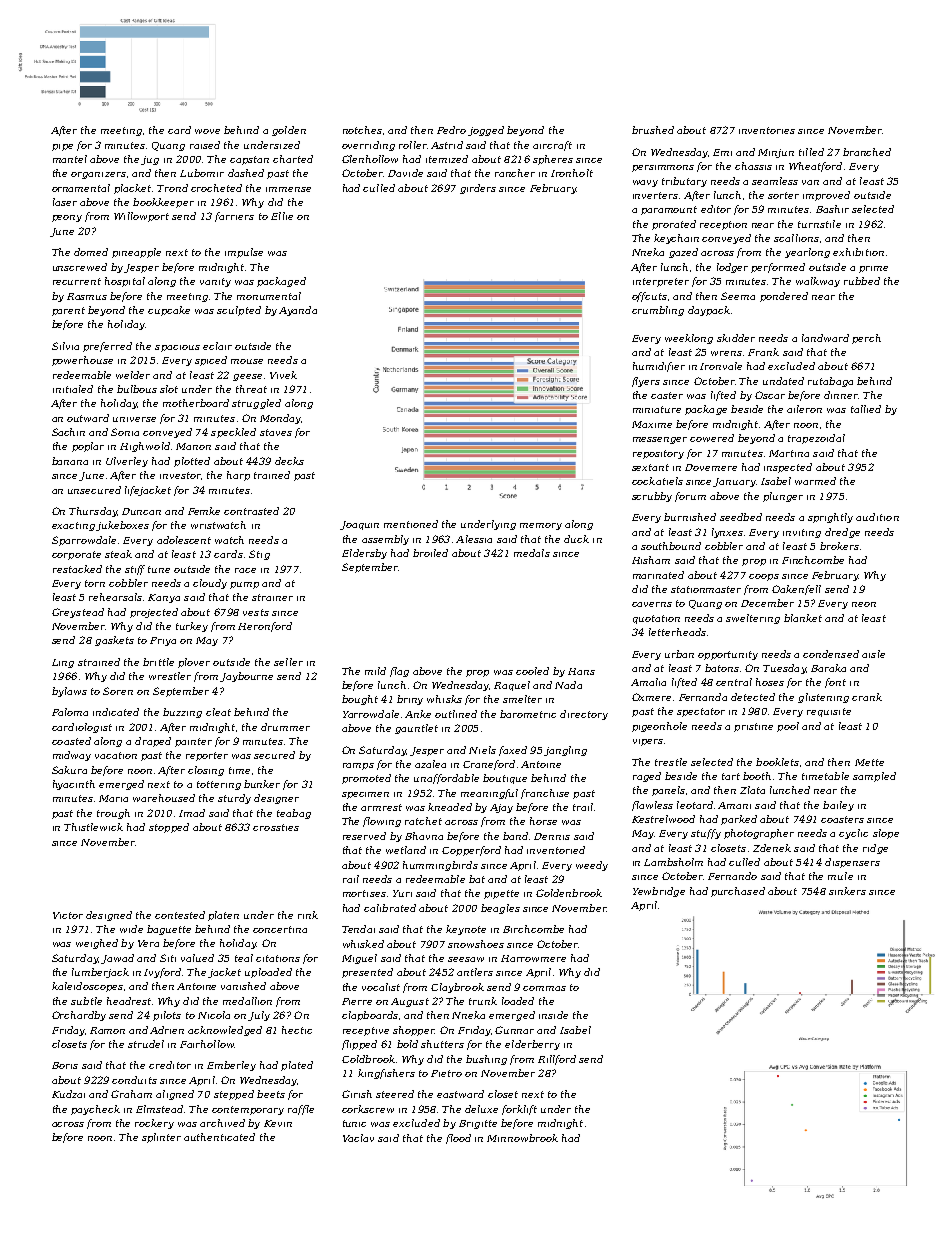 The height and width of the document is (1233, 952). What do you see at coordinates (866, 339) in the document?
I see `perch` at bounding box center [866, 339].
